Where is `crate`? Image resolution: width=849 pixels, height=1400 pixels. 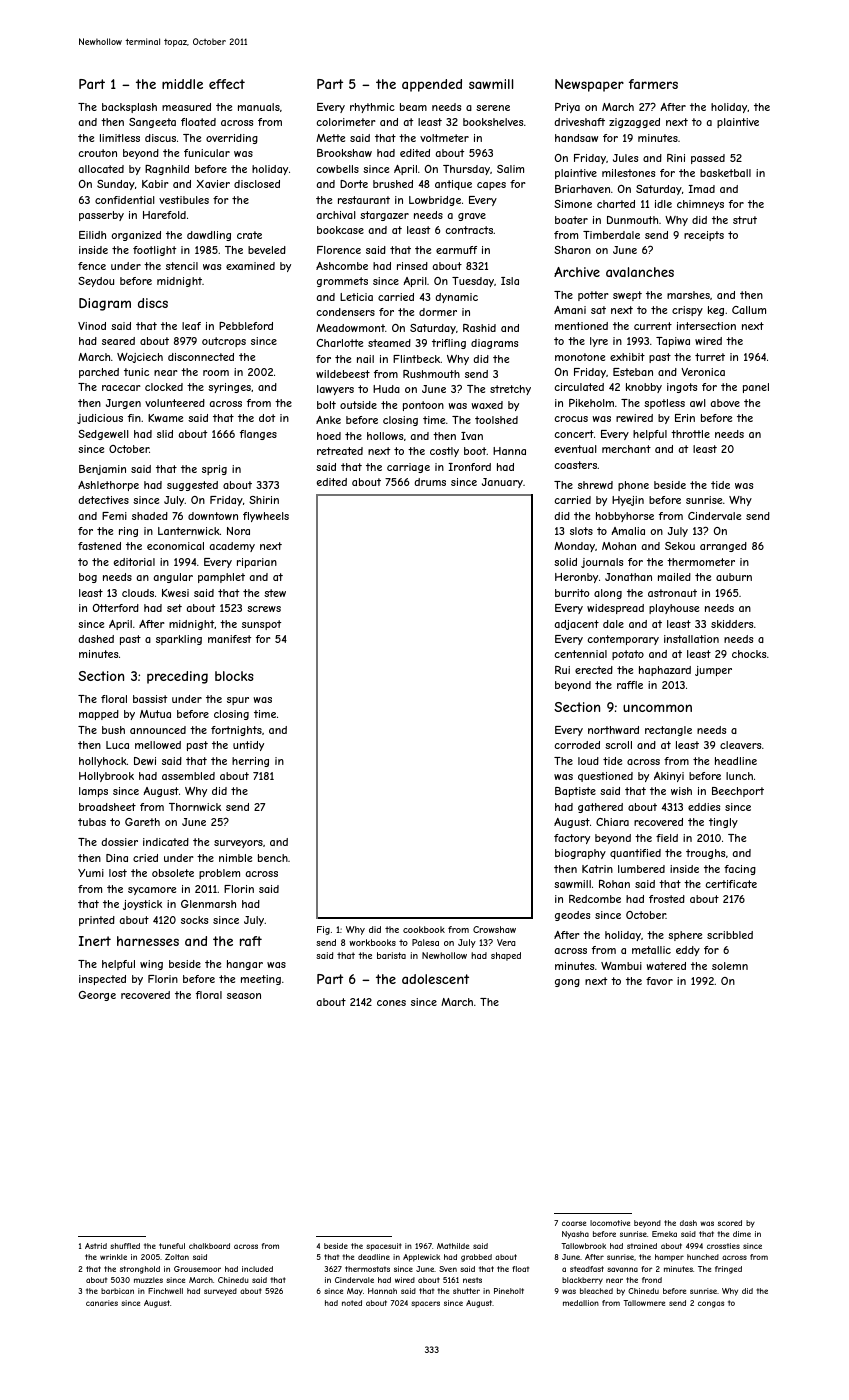
crate is located at coordinates (249, 235).
